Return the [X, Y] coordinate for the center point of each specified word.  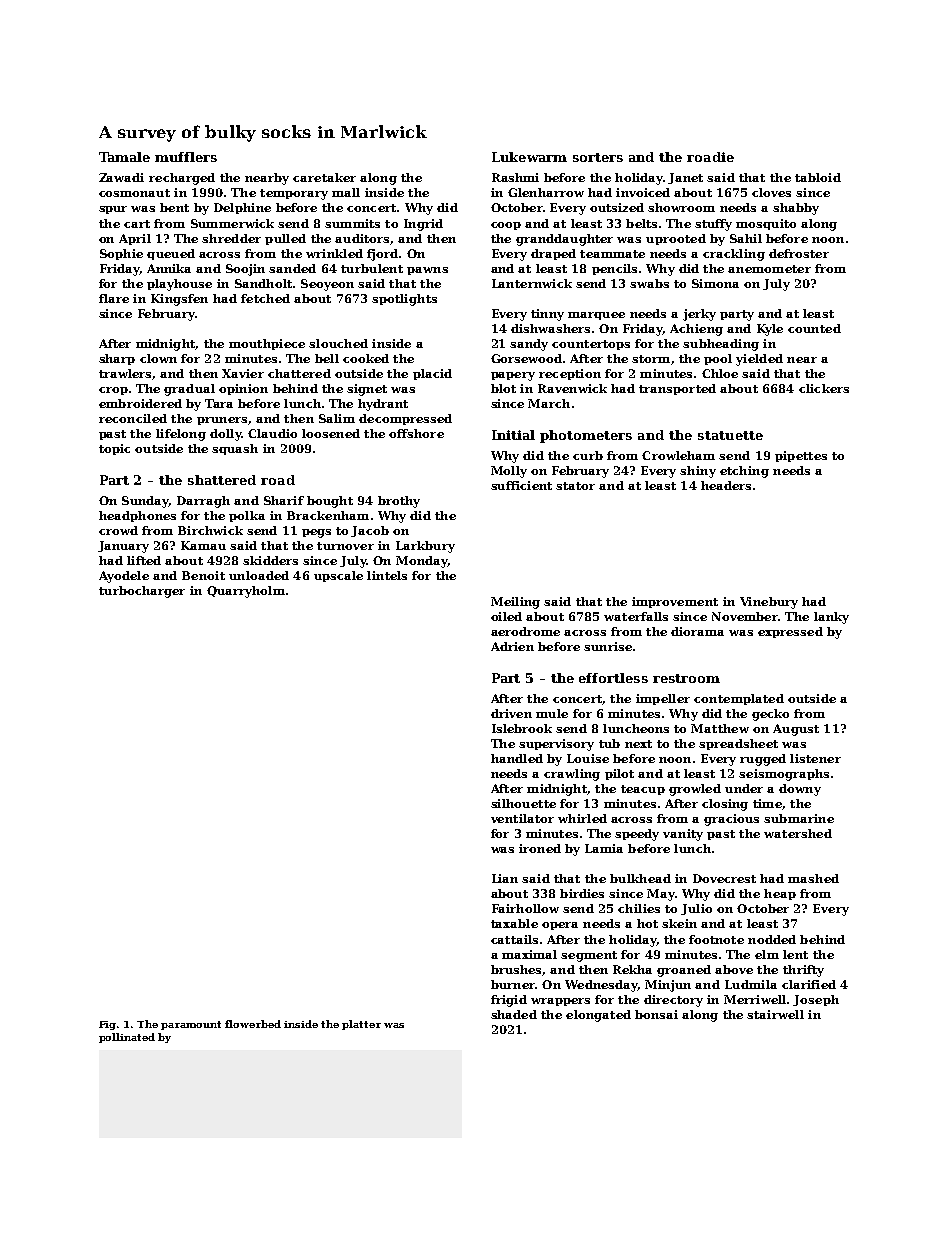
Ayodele [124, 577]
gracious [731, 820]
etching [744, 472]
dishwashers [550, 328]
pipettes [801, 456]
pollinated [127, 1038]
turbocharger [142, 592]
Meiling [515, 603]
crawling [572, 775]
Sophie [121, 254]
